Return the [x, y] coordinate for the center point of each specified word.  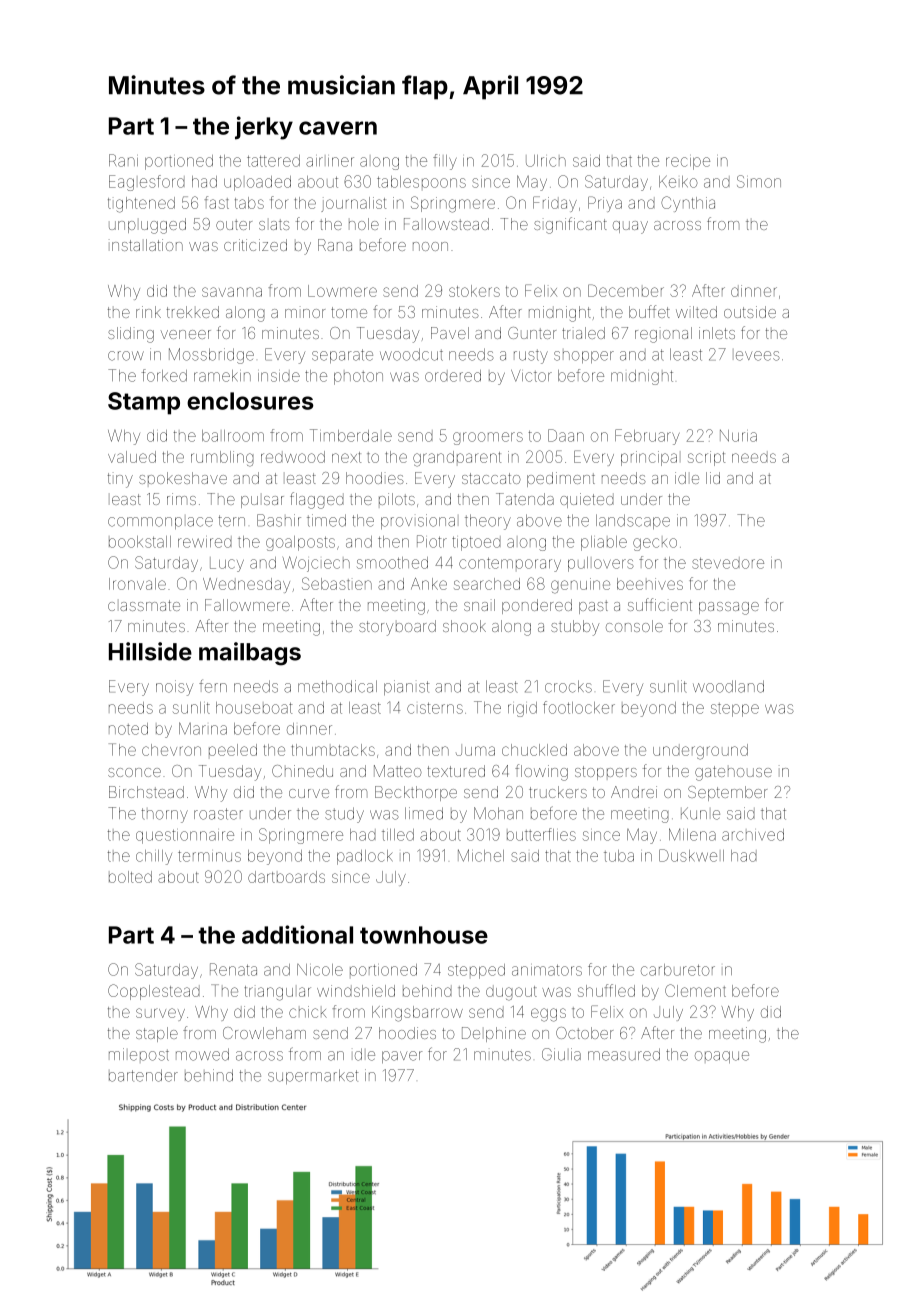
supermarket [313, 1076]
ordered [453, 376]
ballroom [233, 436]
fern [213, 686]
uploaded [257, 183]
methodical [337, 686]
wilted [696, 312]
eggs [548, 1015]
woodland [728, 686]
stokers [474, 291]
